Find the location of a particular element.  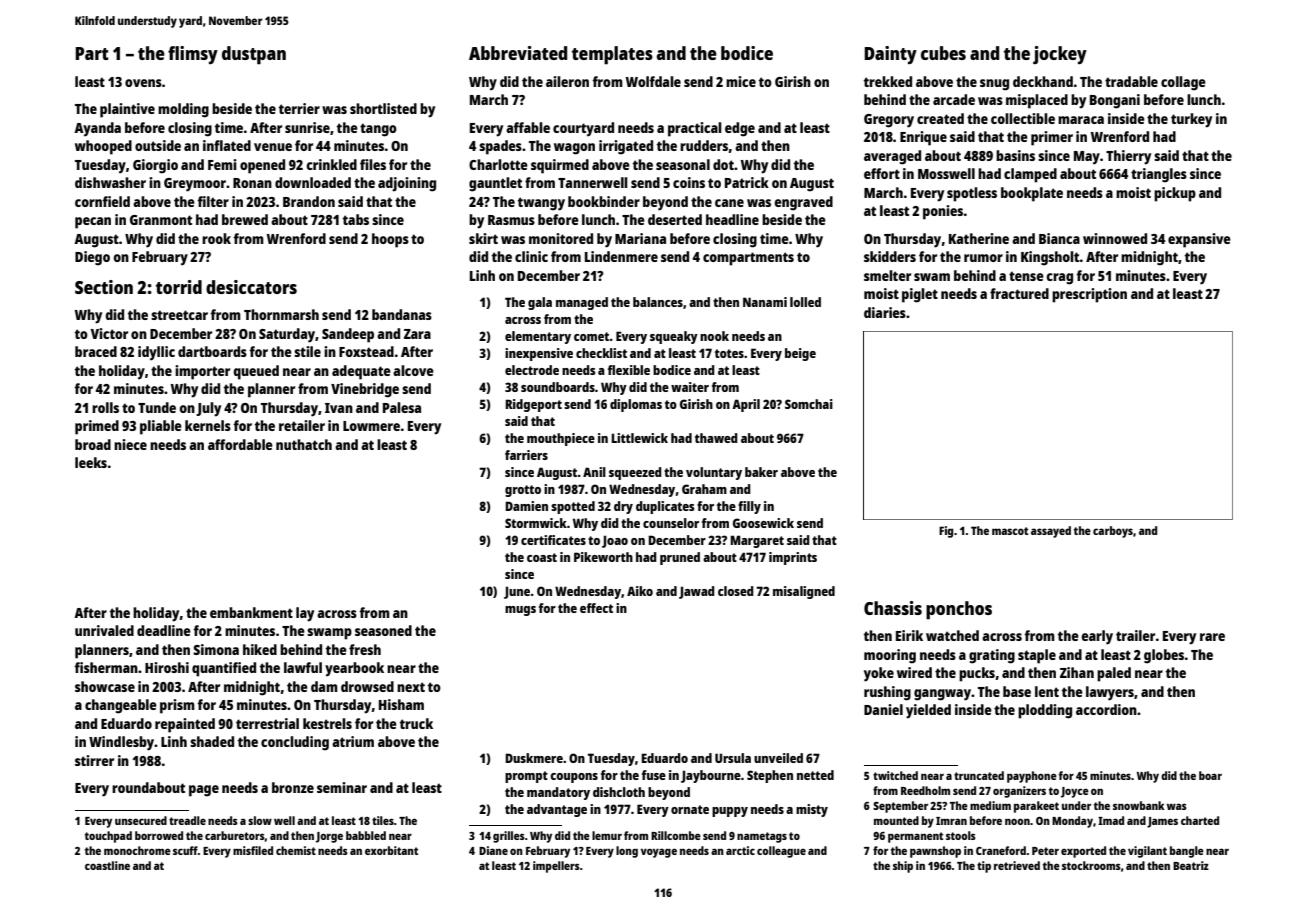

arctic is located at coordinates (740, 850).
